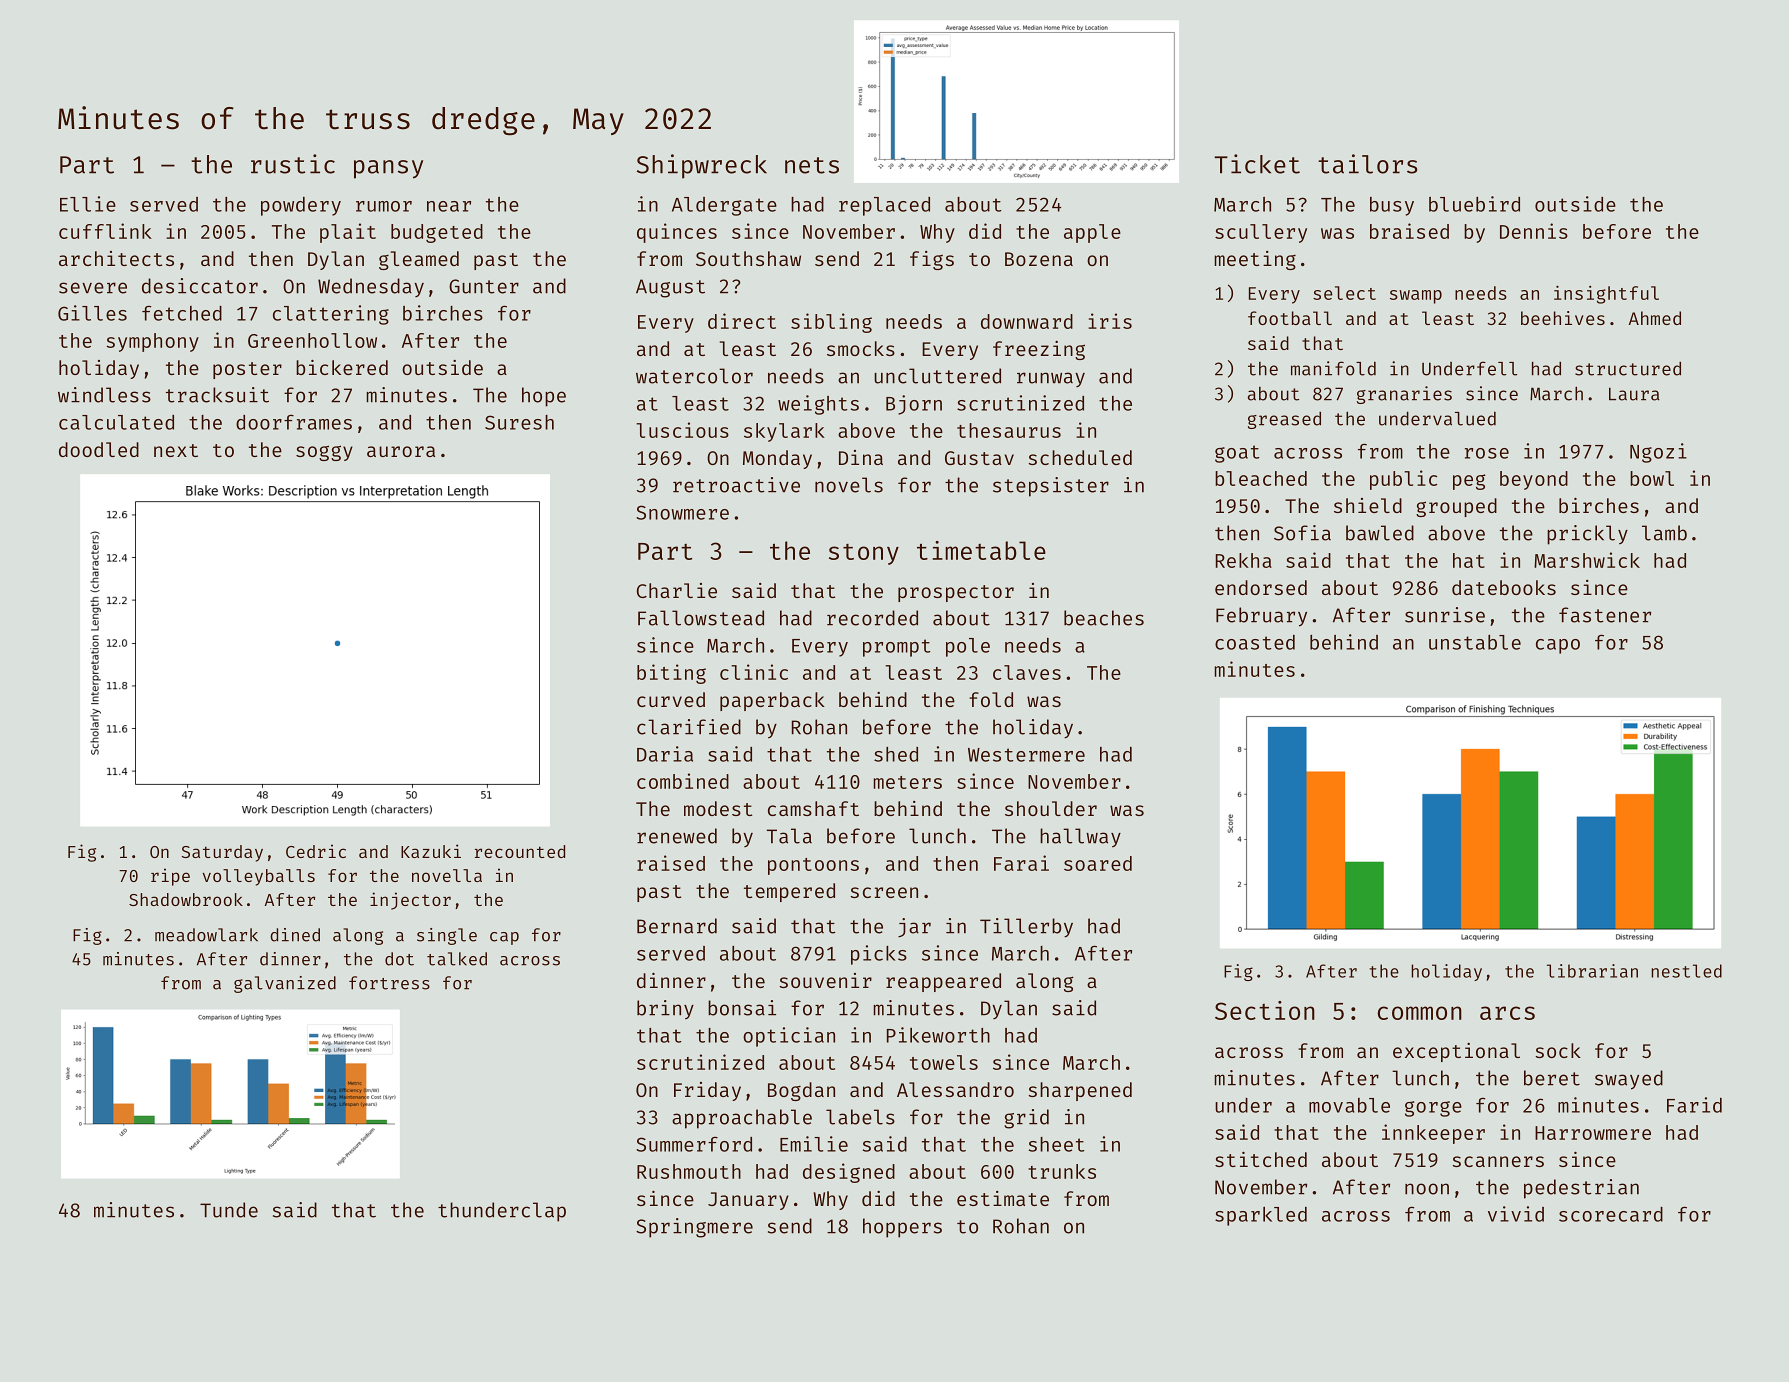 This document has width=1789, height=1382. What do you see at coordinates (170, 877) in the document?
I see `ripe` at bounding box center [170, 877].
